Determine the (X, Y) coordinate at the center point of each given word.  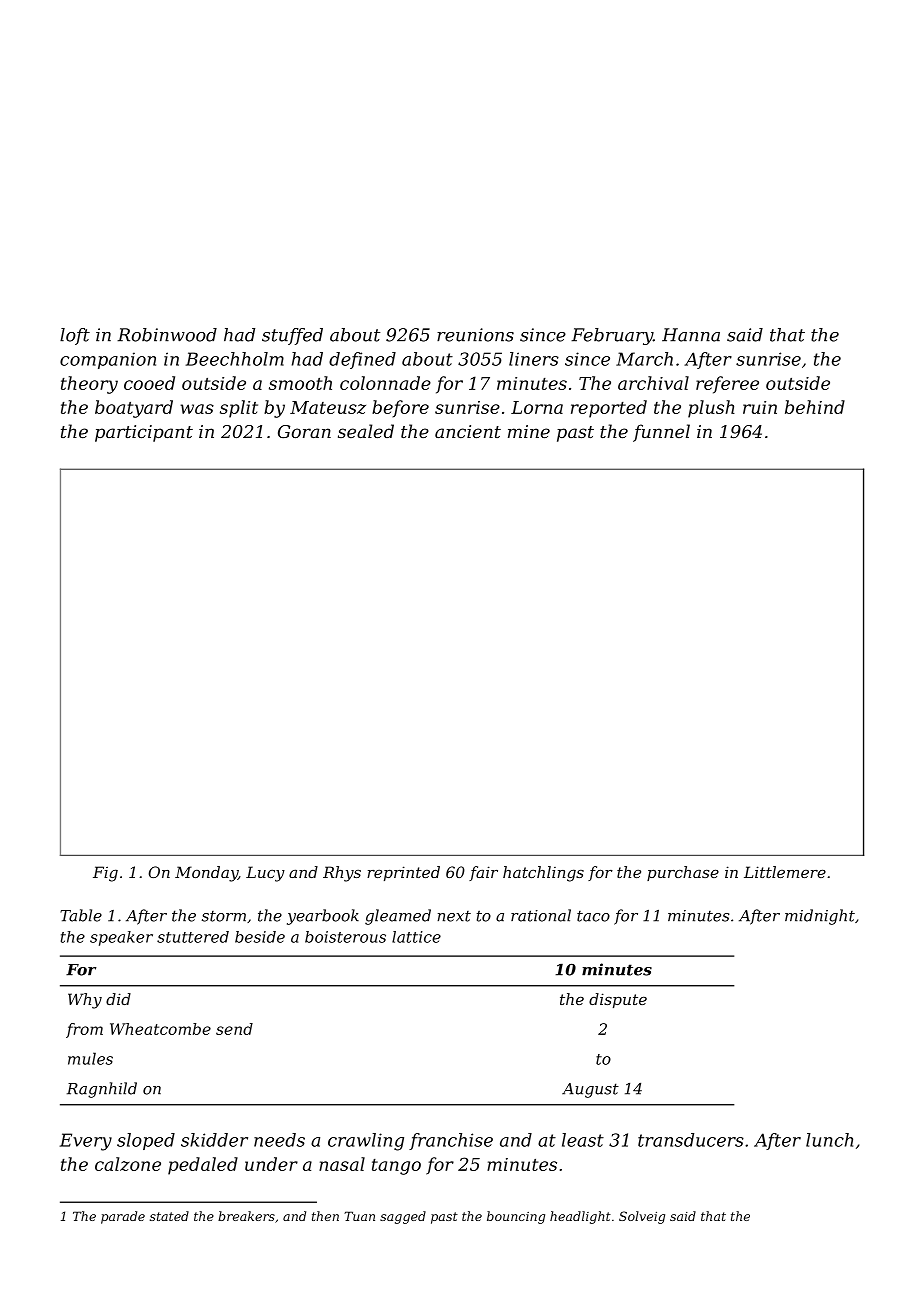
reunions (475, 335)
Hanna (691, 335)
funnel (661, 433)
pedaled (203, 1166)
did (118, 999)
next (454, 916)
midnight (820, 917)
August (590, 1090)
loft (75, 336)
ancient (468, 431)
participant (144, 433)
